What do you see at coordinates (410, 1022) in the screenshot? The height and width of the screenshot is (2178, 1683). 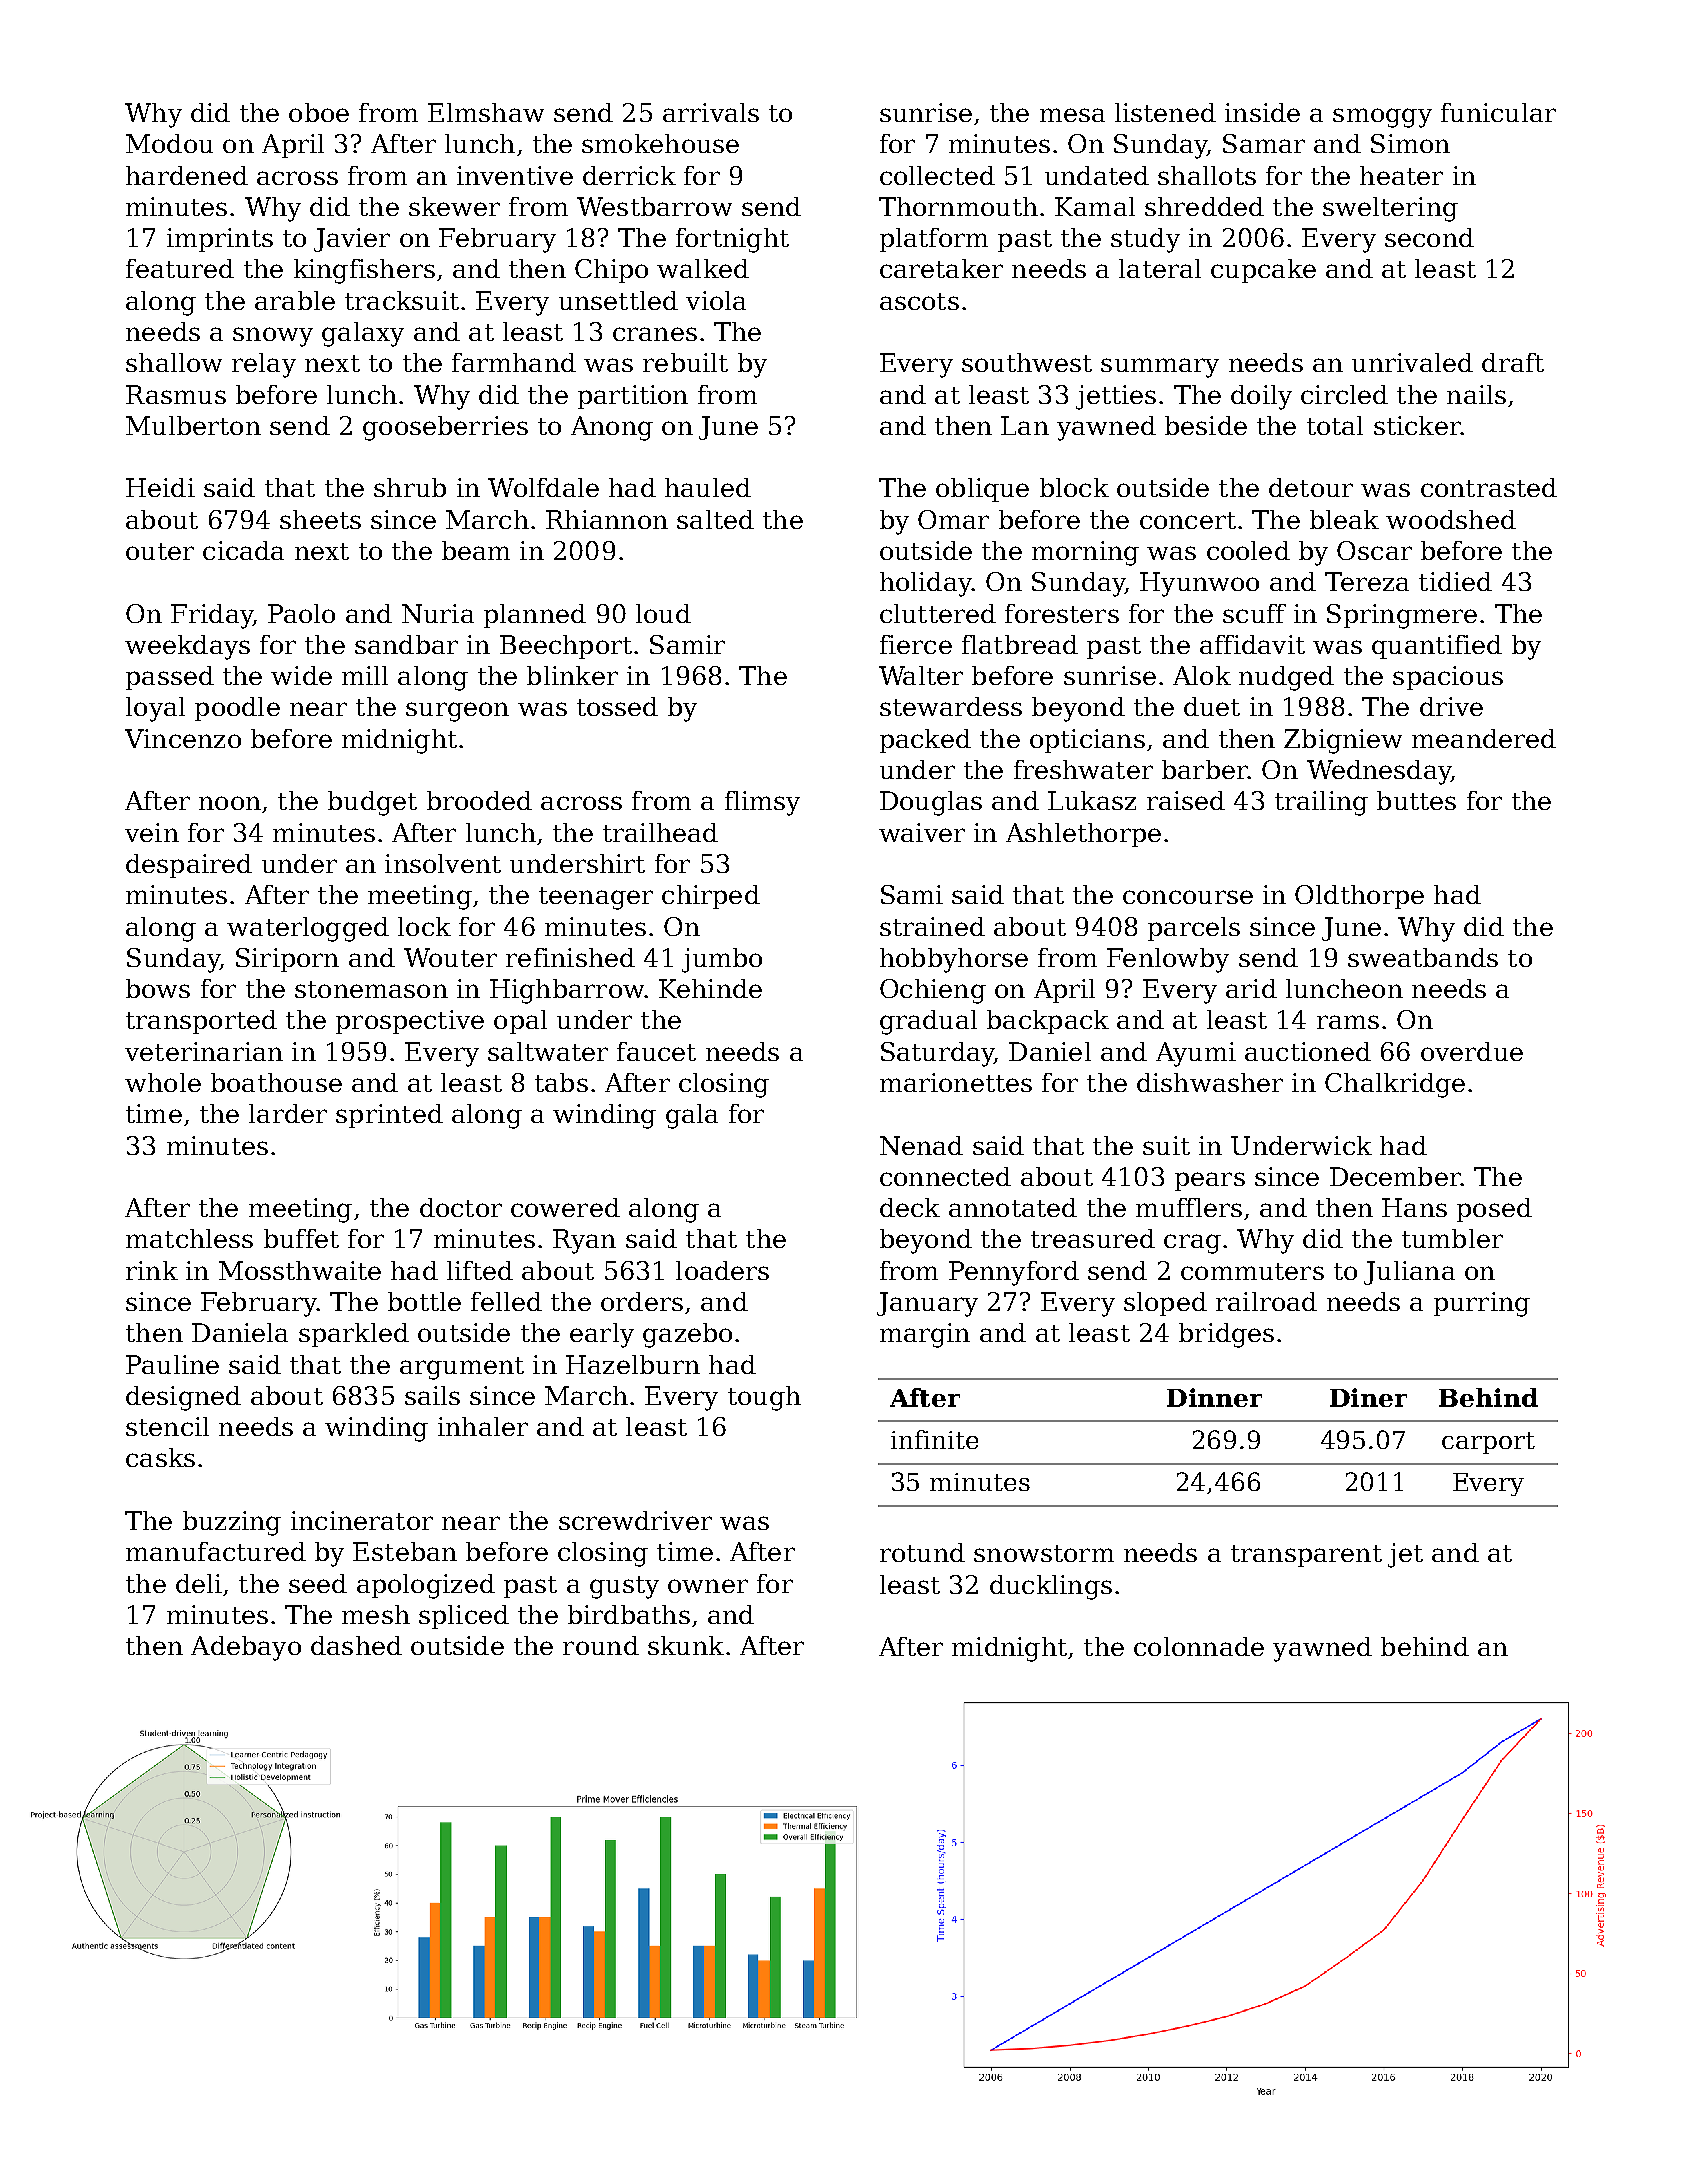 I see `prospective` at bounding box center [410, 1022].
